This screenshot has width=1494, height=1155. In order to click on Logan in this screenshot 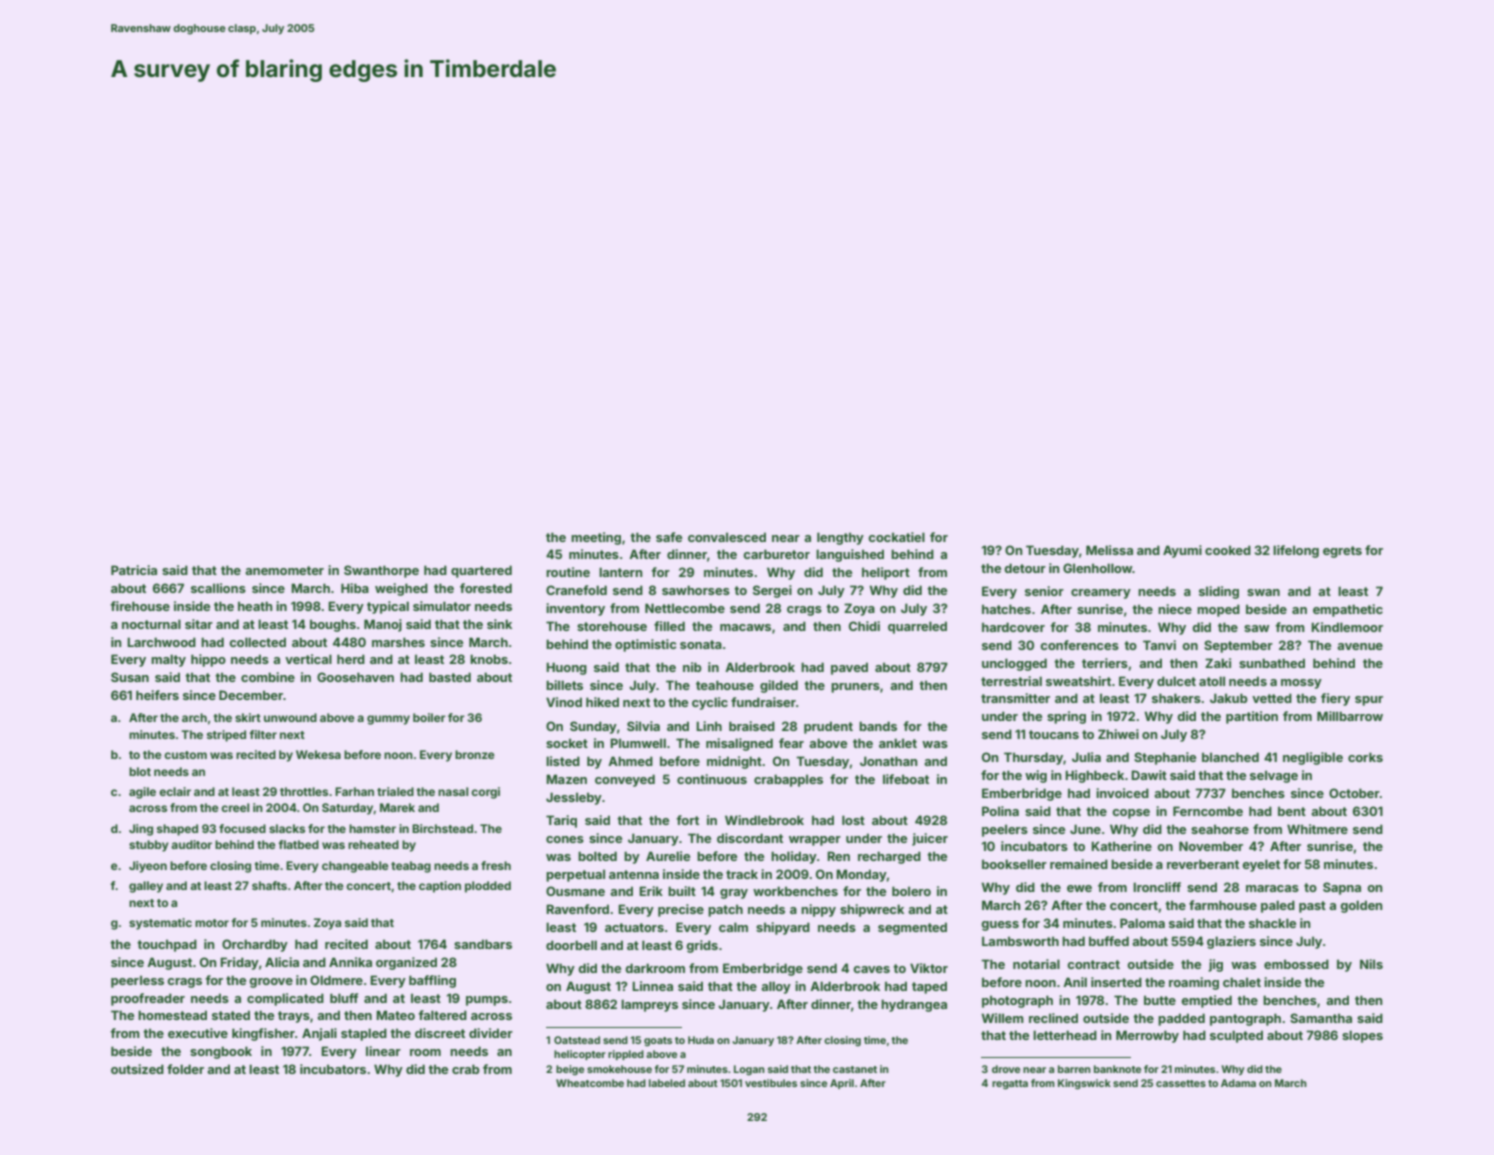, I will do `click(749, 1070)`.
